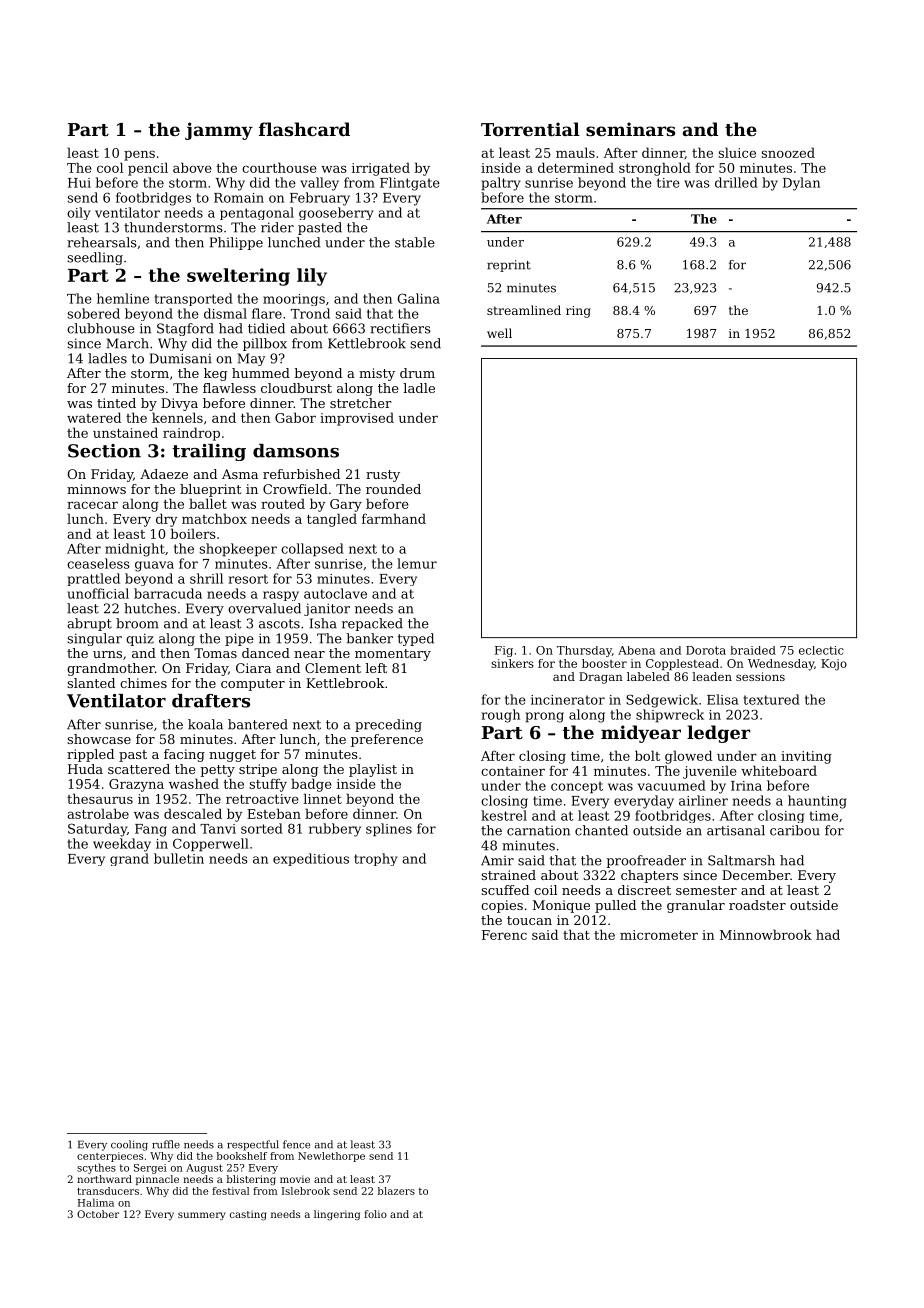 This screenshot has width=924, height=1308. Describe the element at coordinates (192, 167) in the screenshot. I see `above` at that location.
